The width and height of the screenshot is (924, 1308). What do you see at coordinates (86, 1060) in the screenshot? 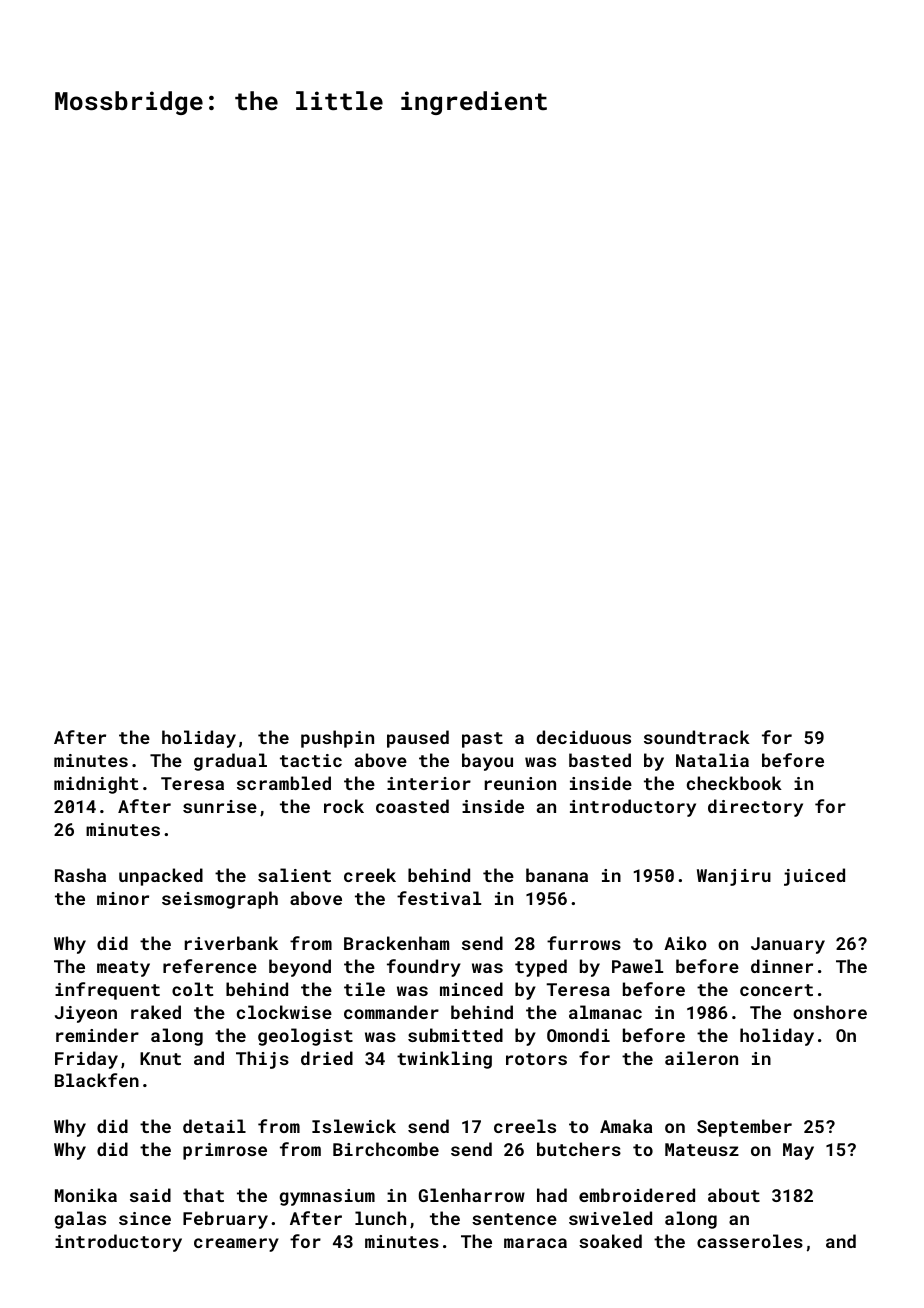
I see `Friday` at bounding box center [86, 1060].
